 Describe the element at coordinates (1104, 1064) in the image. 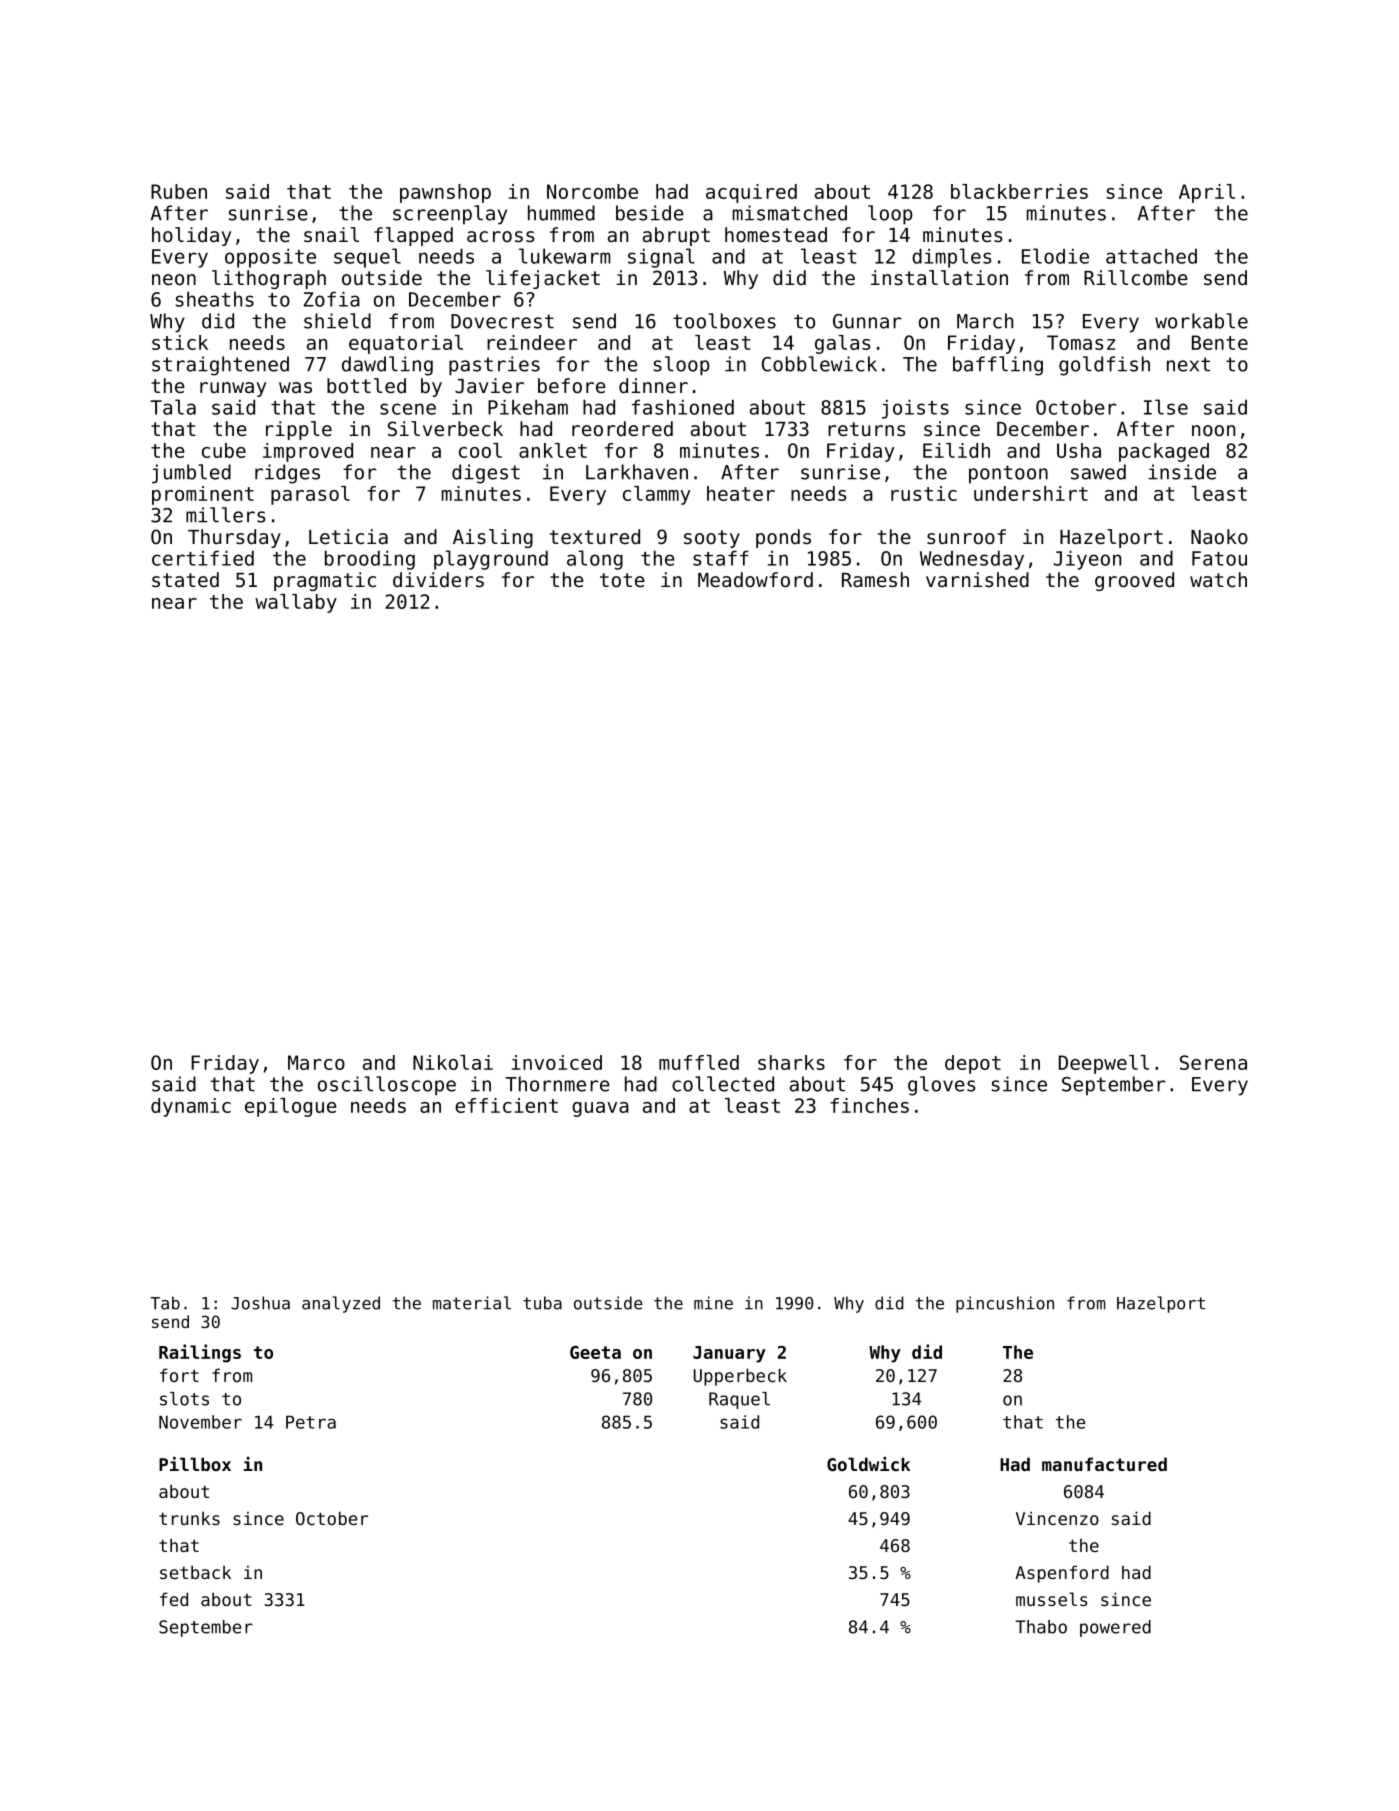

I see `Deepwell` at that location.
